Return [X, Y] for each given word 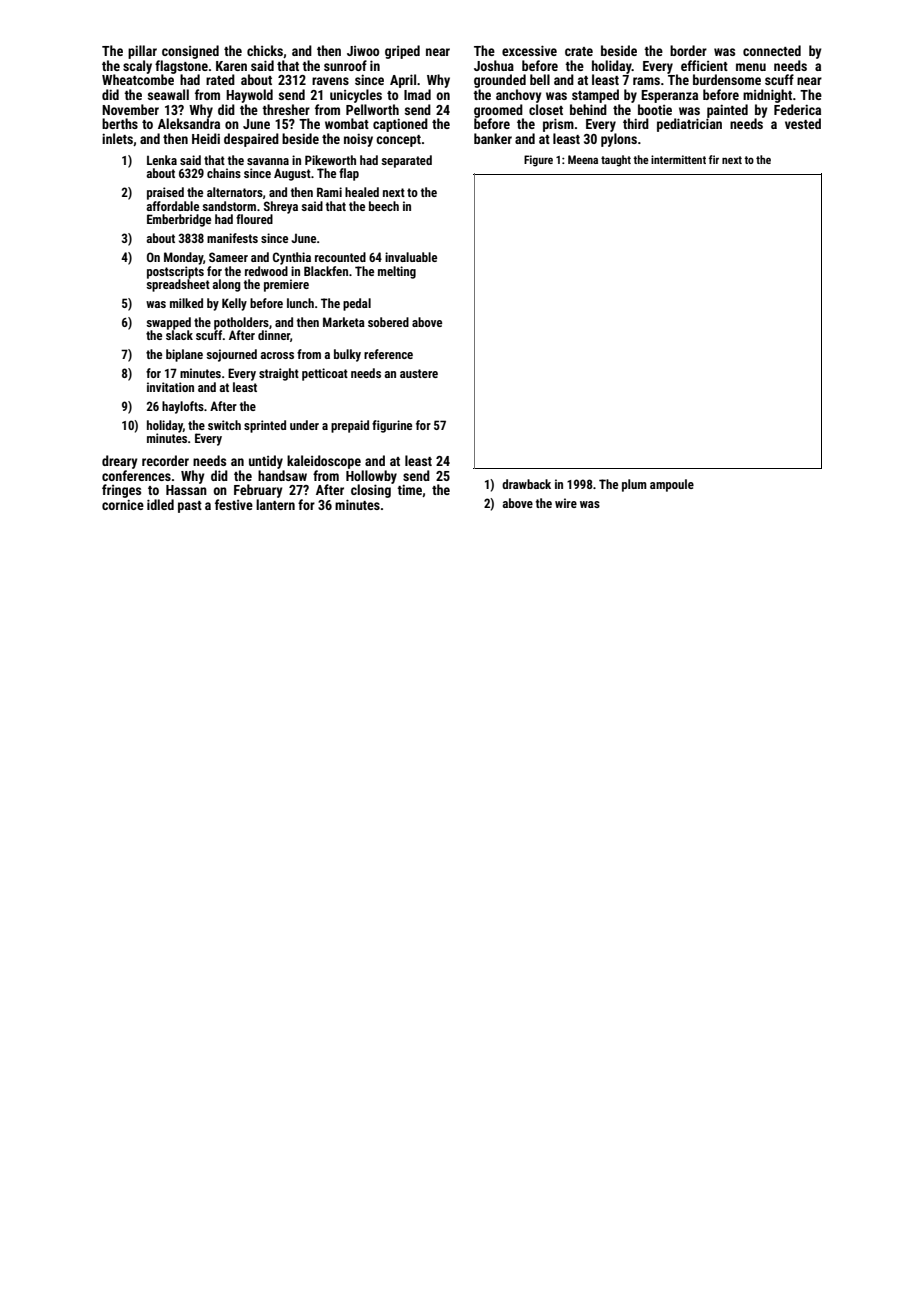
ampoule [672, 485]
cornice [123, 504]
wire [566, 503]
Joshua [494, 65]
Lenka [162, 160]
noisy [358, 140]
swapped [168, 323]
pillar [142, 52]
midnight [767, 96]
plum [634, 485]
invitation [170, 387]
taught [616, 161]
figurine [392, 426]
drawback [526, 484]
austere [419, 373]
